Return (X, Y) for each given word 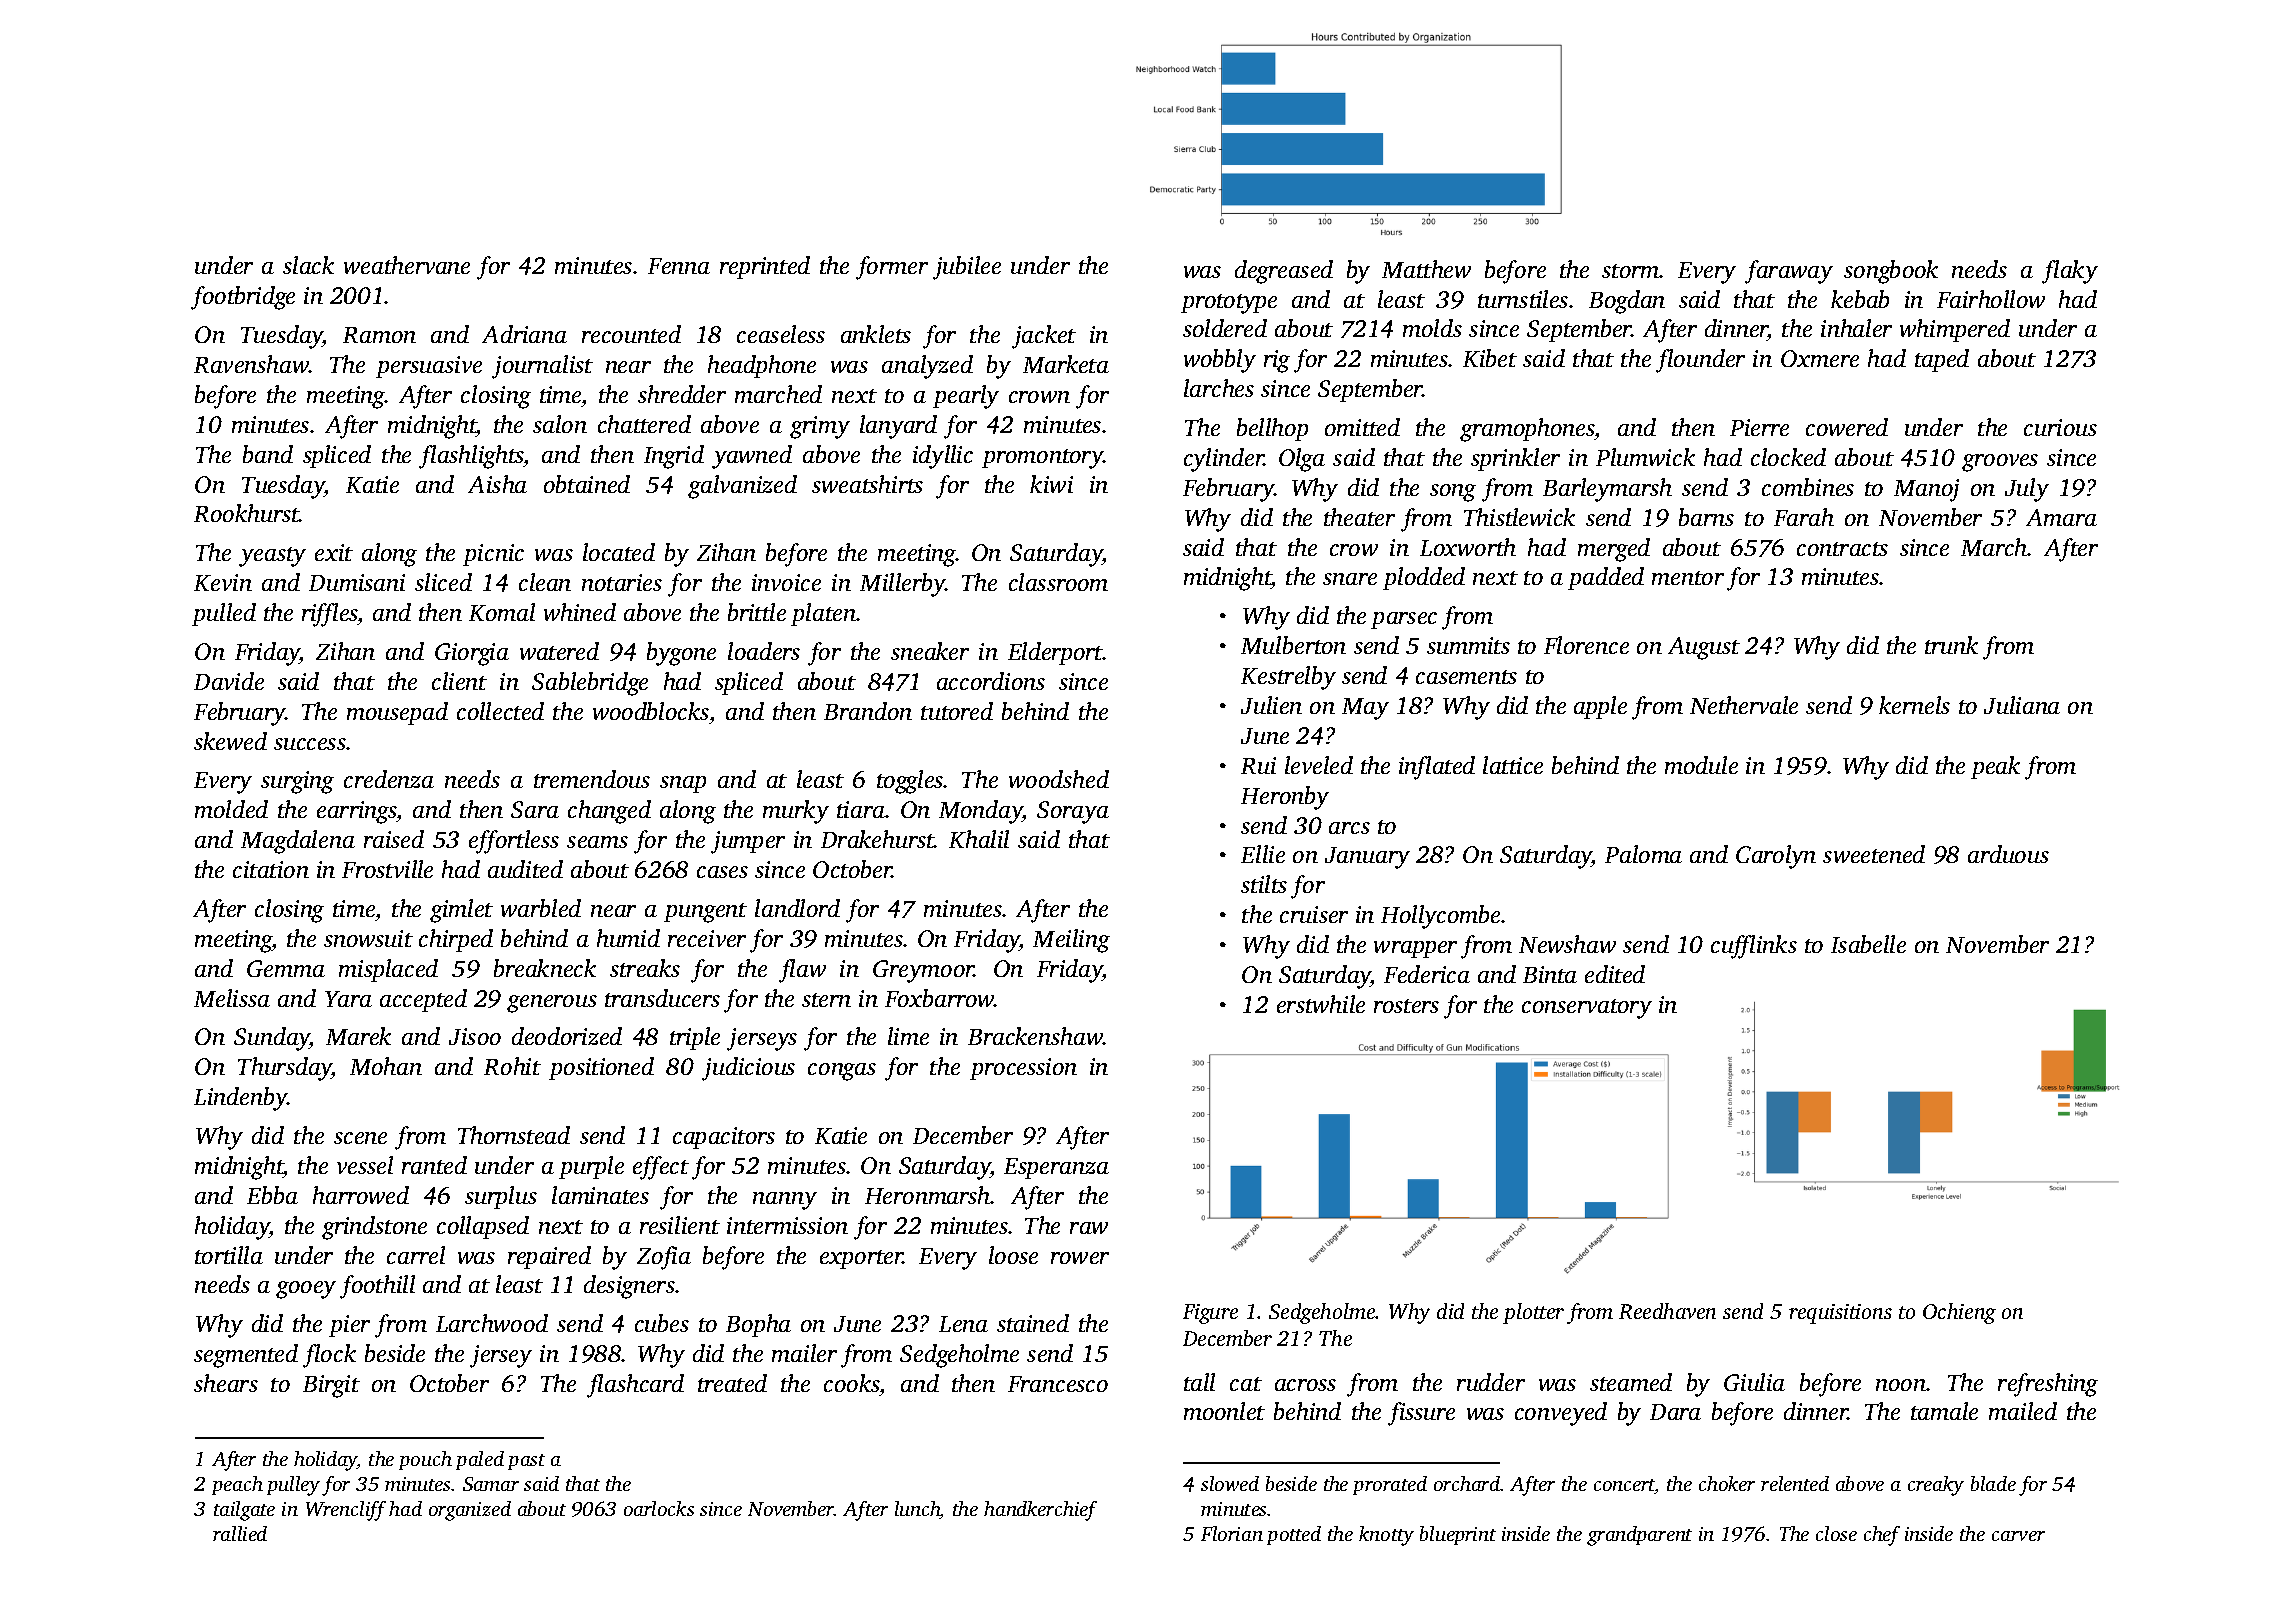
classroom (1058, 582)
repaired (549, 1257)
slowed (1230, 1483)
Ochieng (1959, 1313)
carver (2018, 1536)
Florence (1586, 645)
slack (308, 265)
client (459, 681)
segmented (246, 1356)
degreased (1284, 272)
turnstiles (1523, 299)
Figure (1210, 1314)
